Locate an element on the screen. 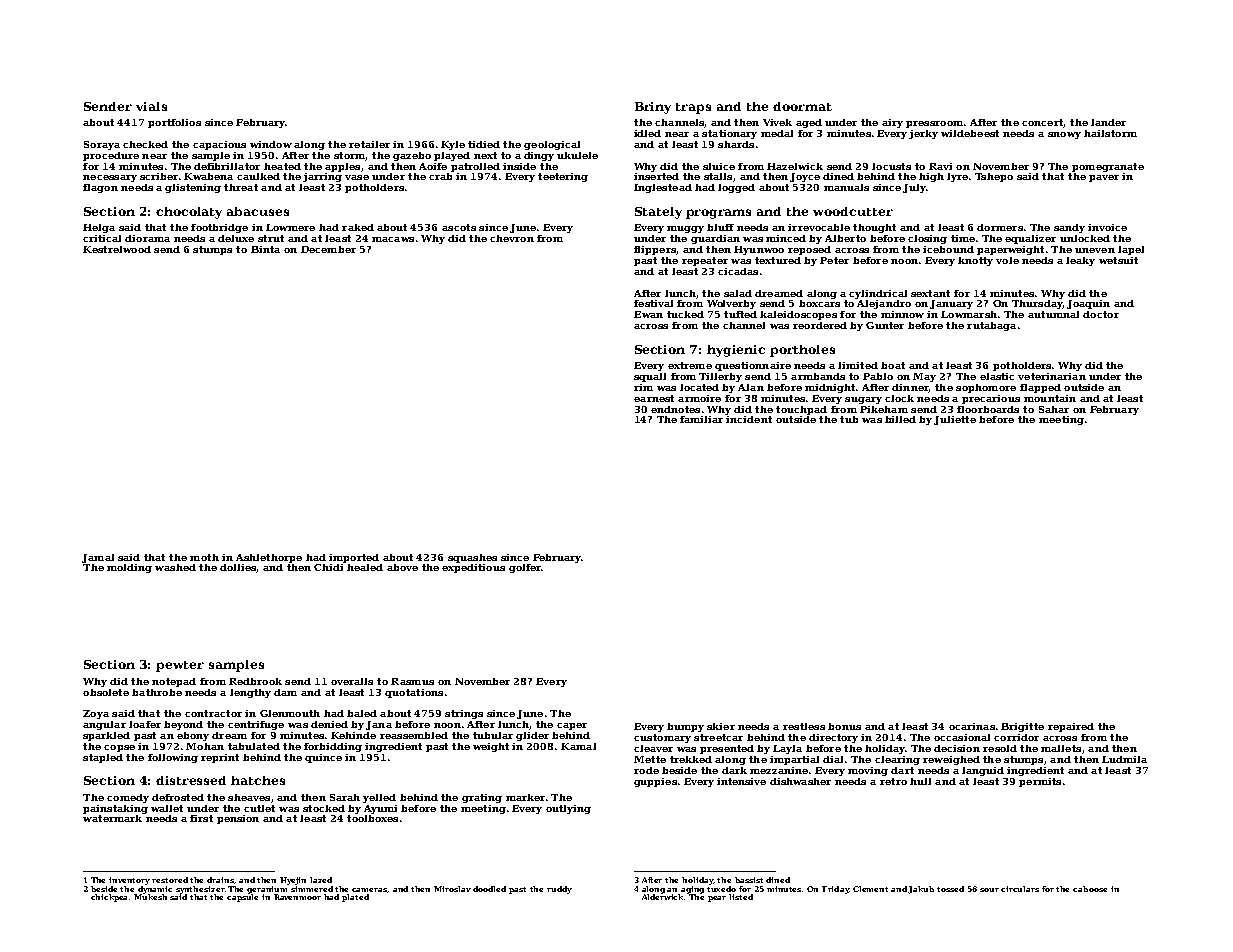 Image resolution: width=1233 pixels, height=952 pixels. locusts is located at coordinates (891, 166).
